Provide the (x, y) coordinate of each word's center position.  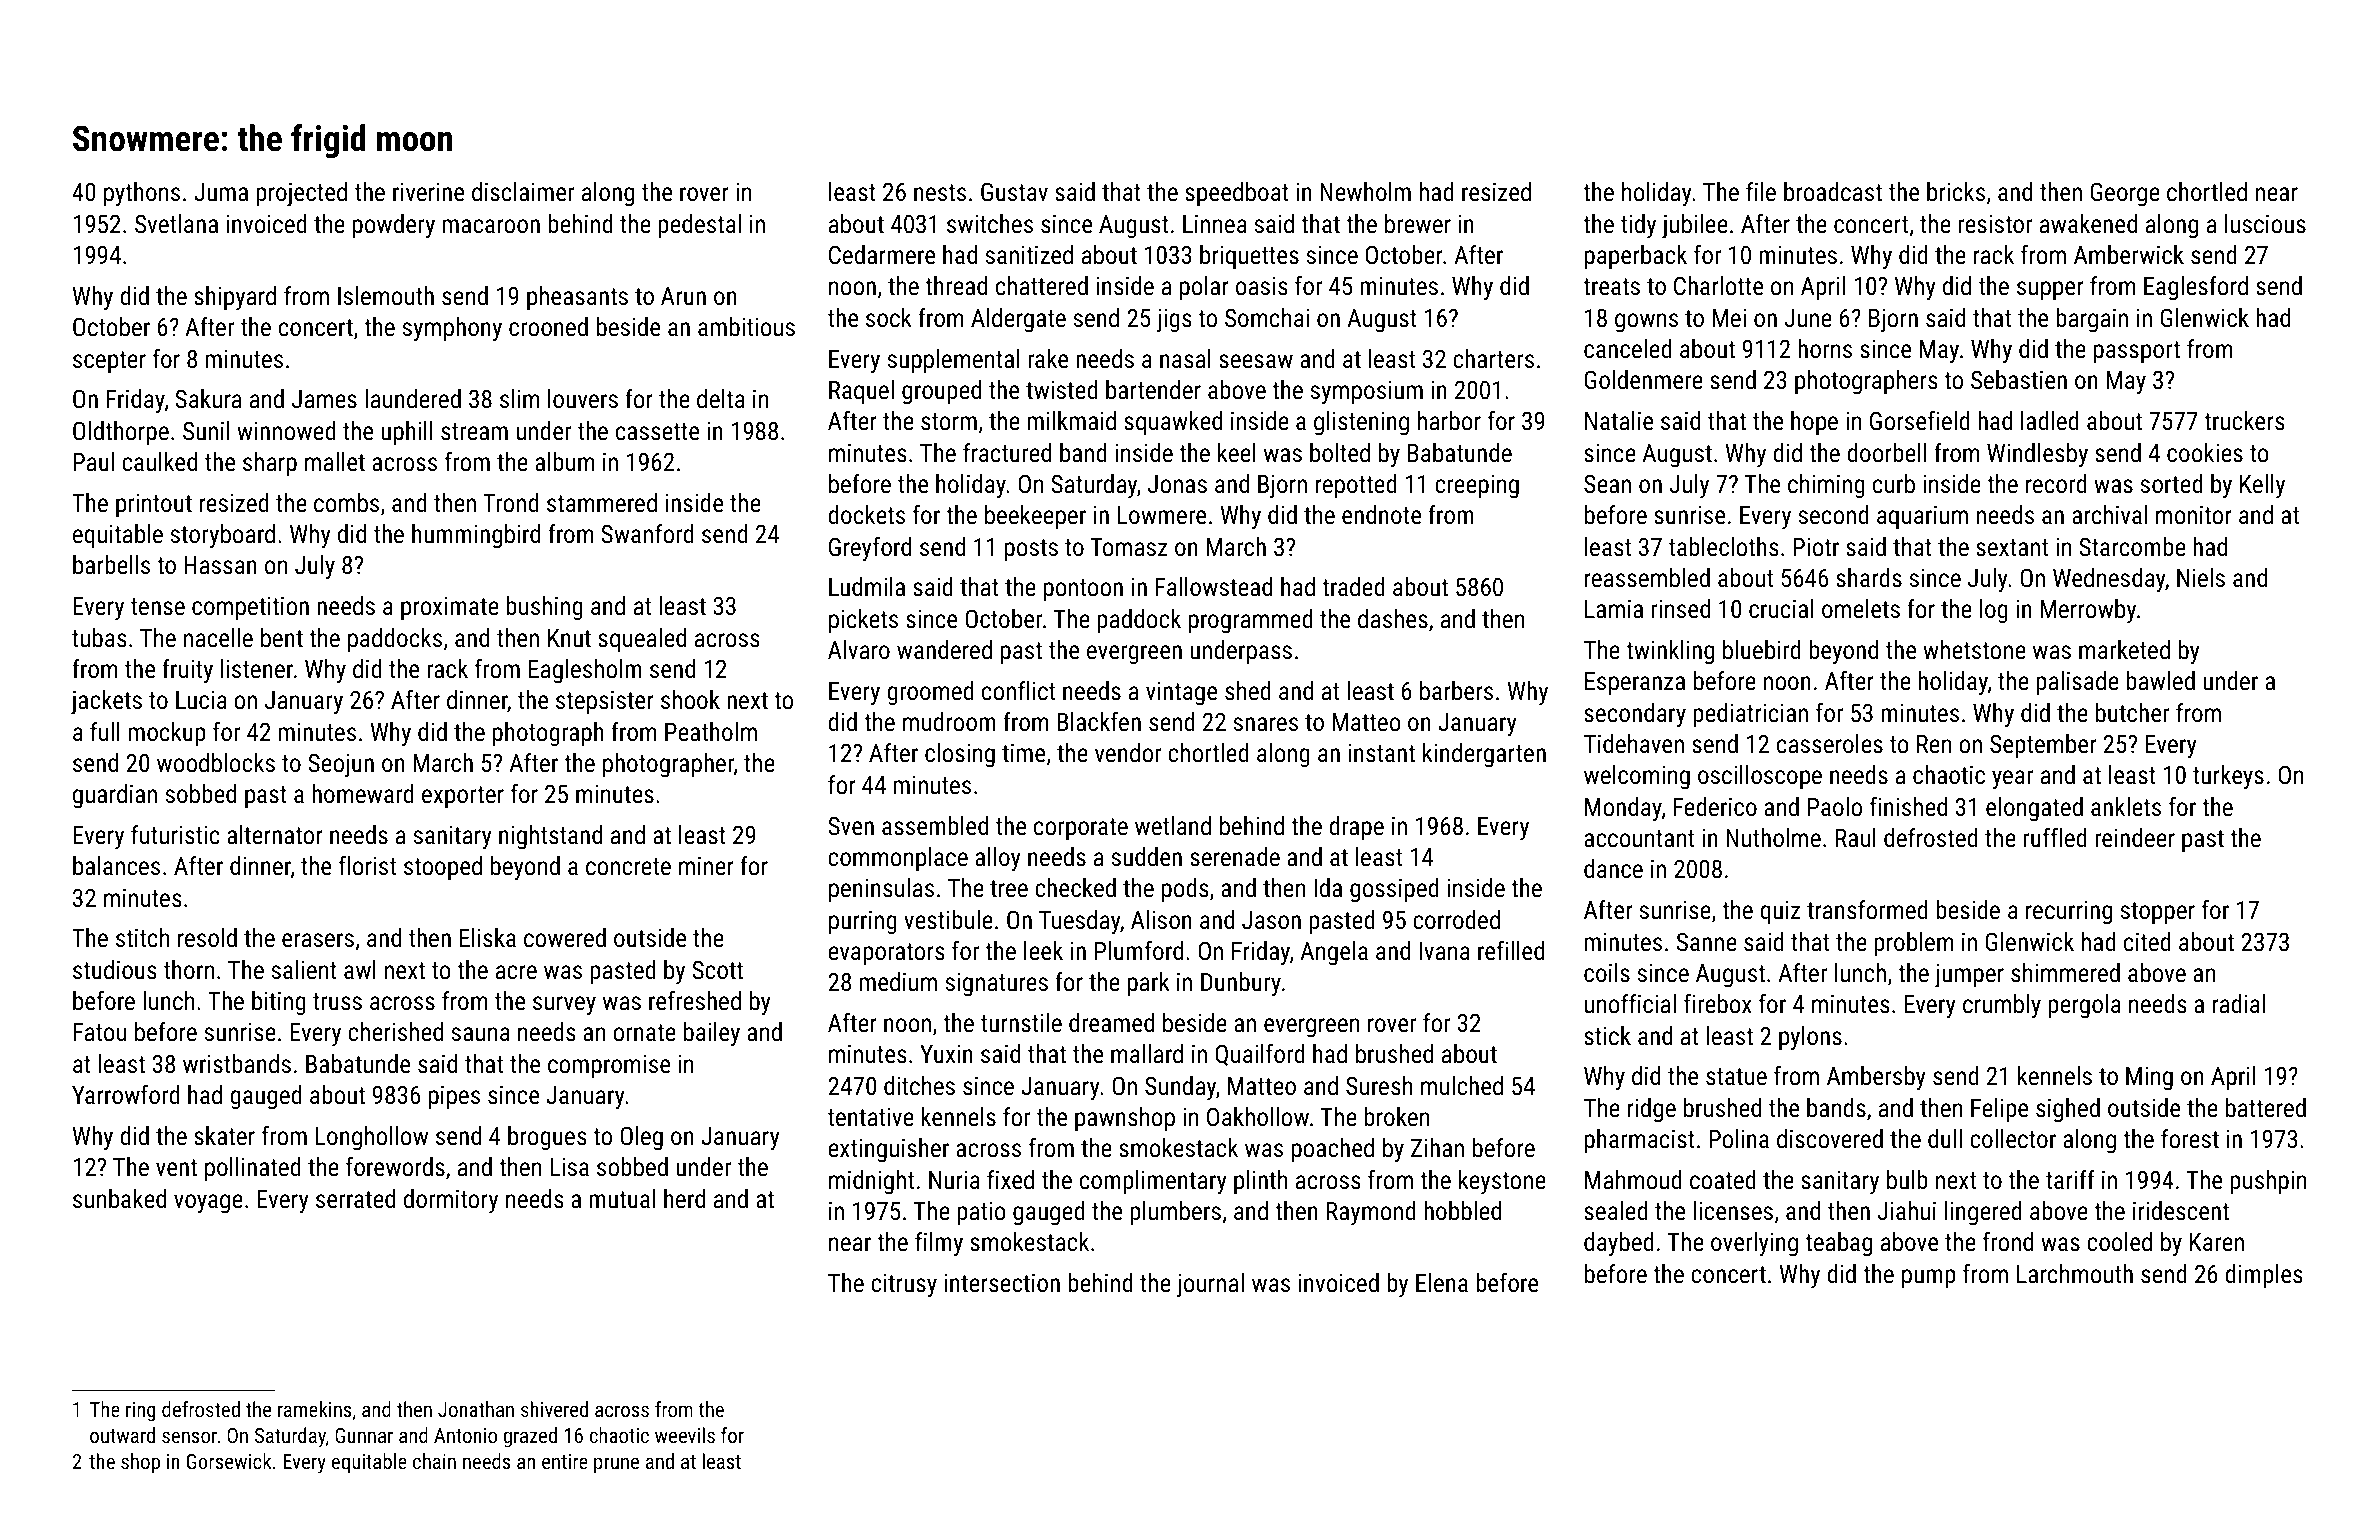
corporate (1081, 829)
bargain (2092, 320)
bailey (712, 1034)
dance (1613, 868)
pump (1929, 1278)
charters (1493, 358)
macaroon (491, 226)
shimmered (2065, 972)
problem (1913, 944)
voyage (208, 1204)
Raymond (1371, 1213)
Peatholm (711, 731)
